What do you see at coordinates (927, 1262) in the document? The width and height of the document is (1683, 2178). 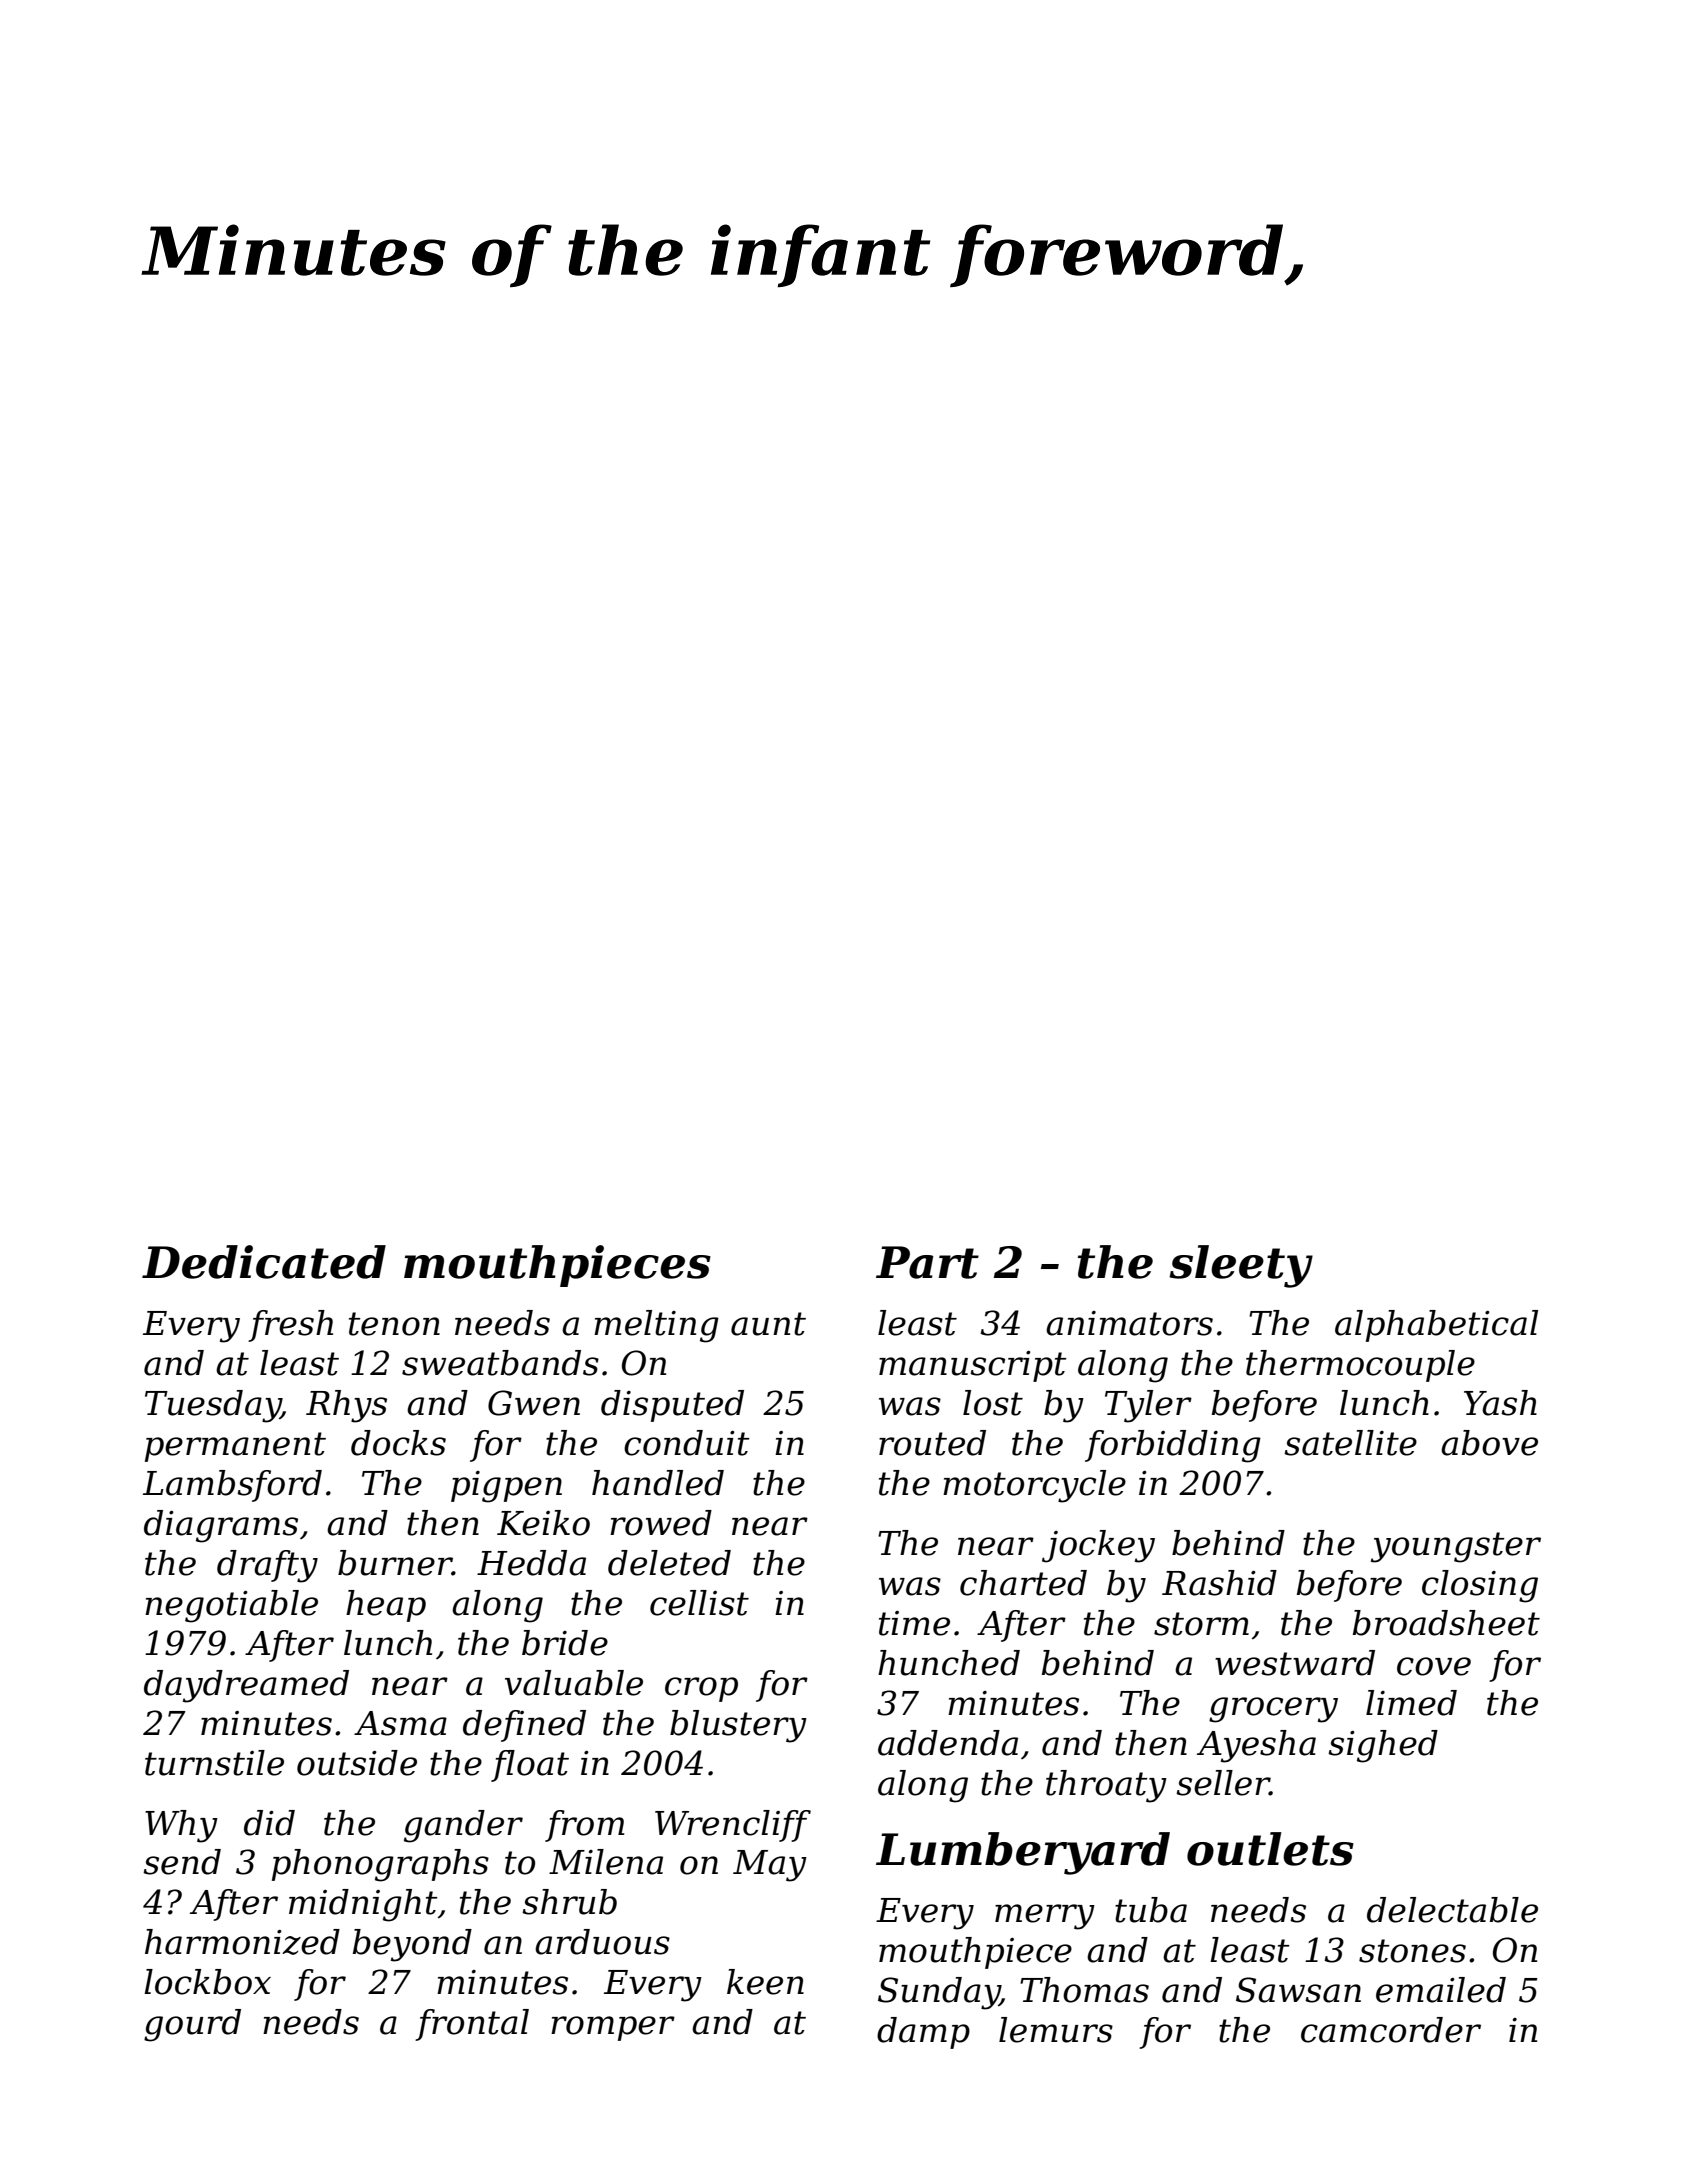 I see `Part` at bounding box center [927, 1262].
